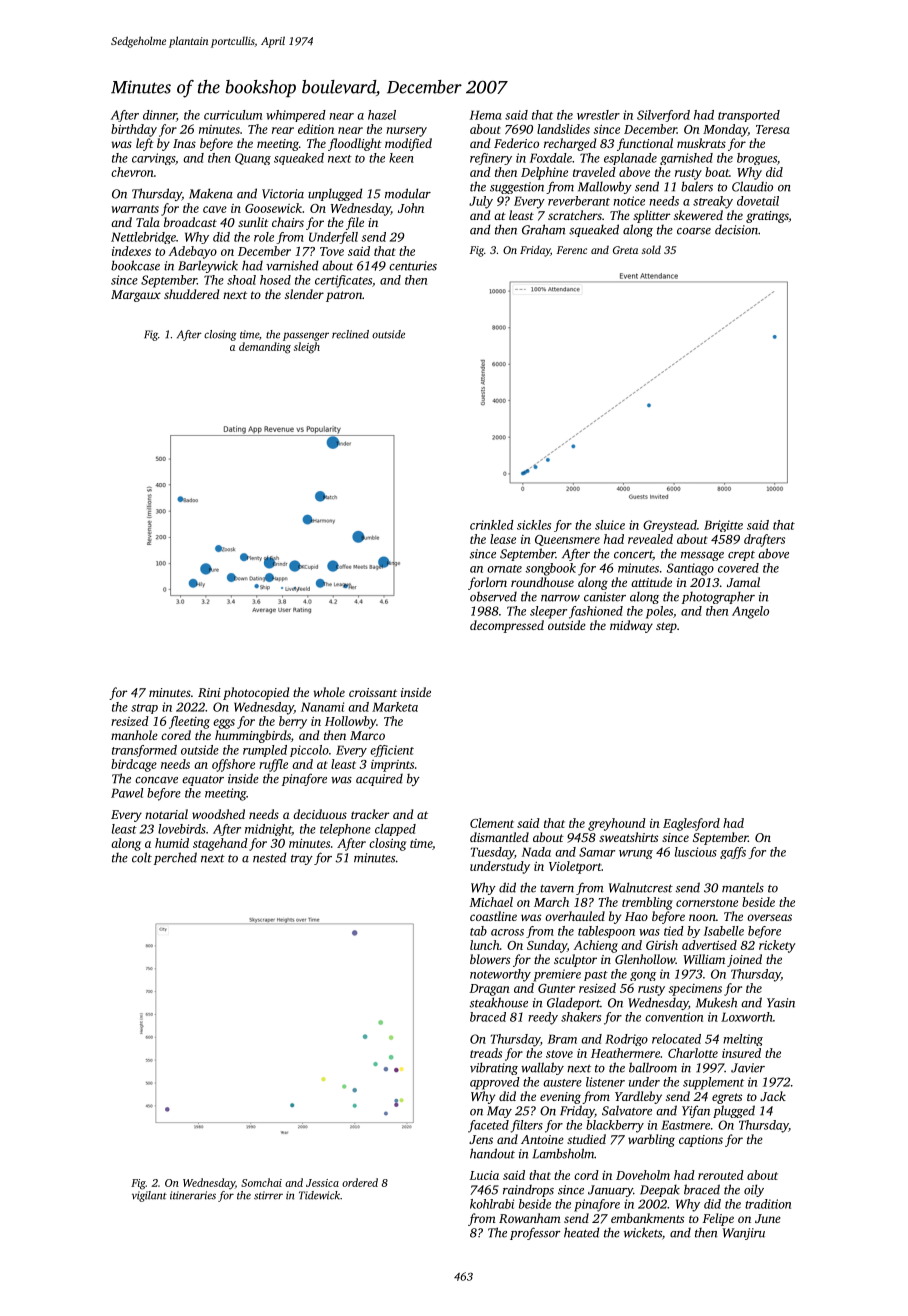 This image has width=908, height=1316. Describe the element at coordinates (641, 887) in the image. I see `Walnutcrest` at that location.
